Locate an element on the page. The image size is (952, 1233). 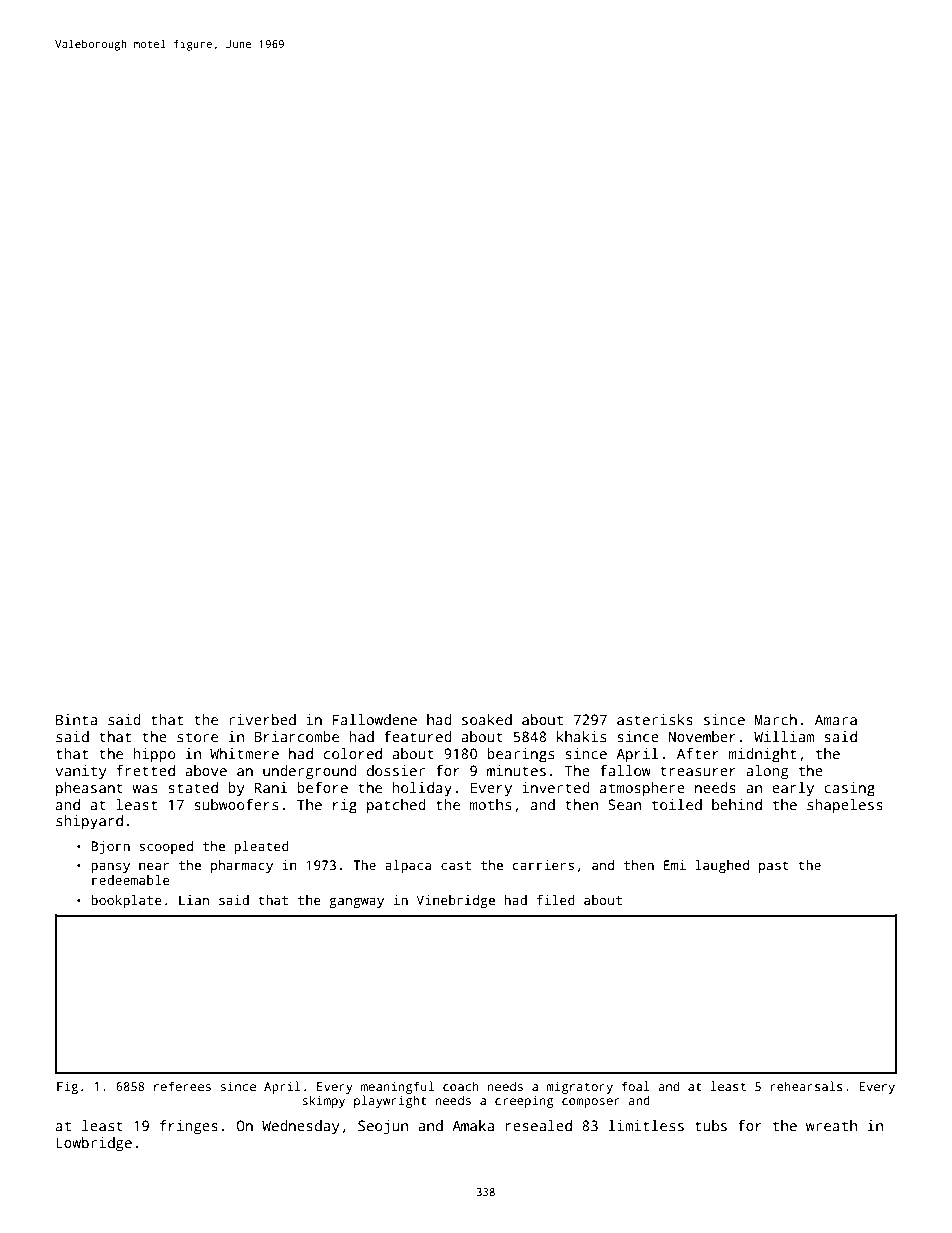
coach is located at coordinates (461, 1086).
